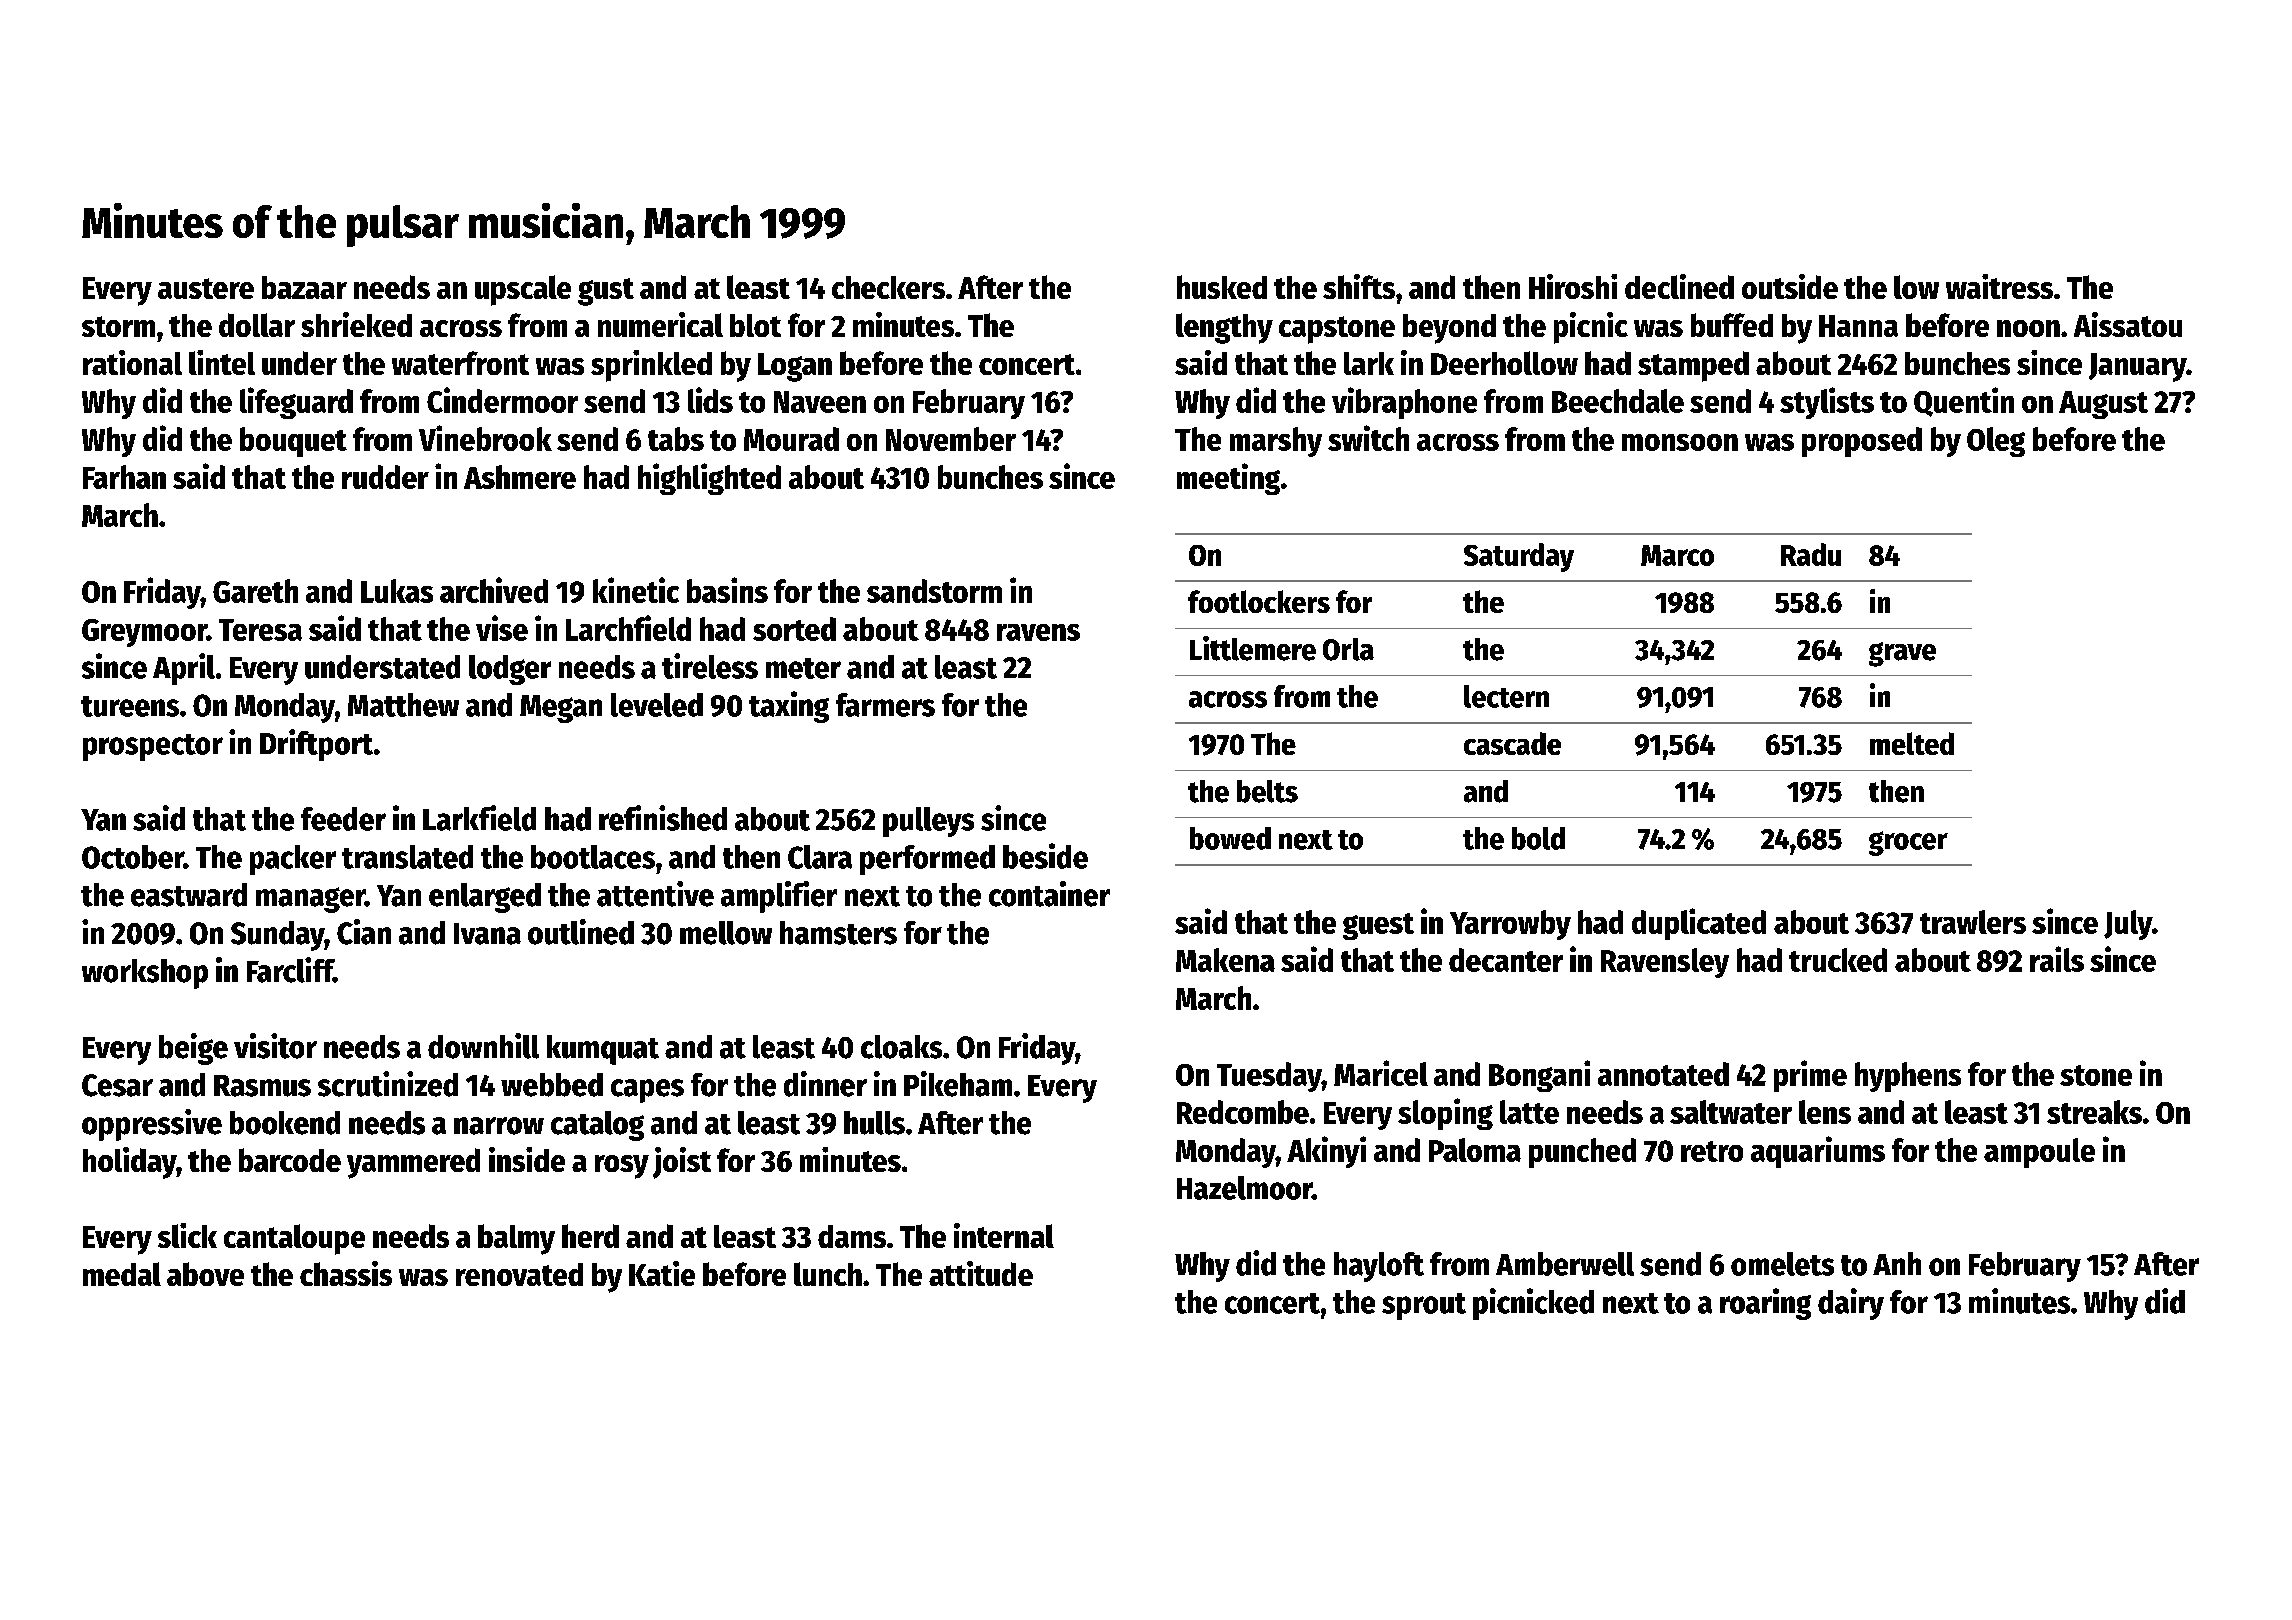 This screenshot has height=1620, width=2292. Describe the element at coordinates (294, 1239) in the screenshot. I see `cantaloupe` at that location.
